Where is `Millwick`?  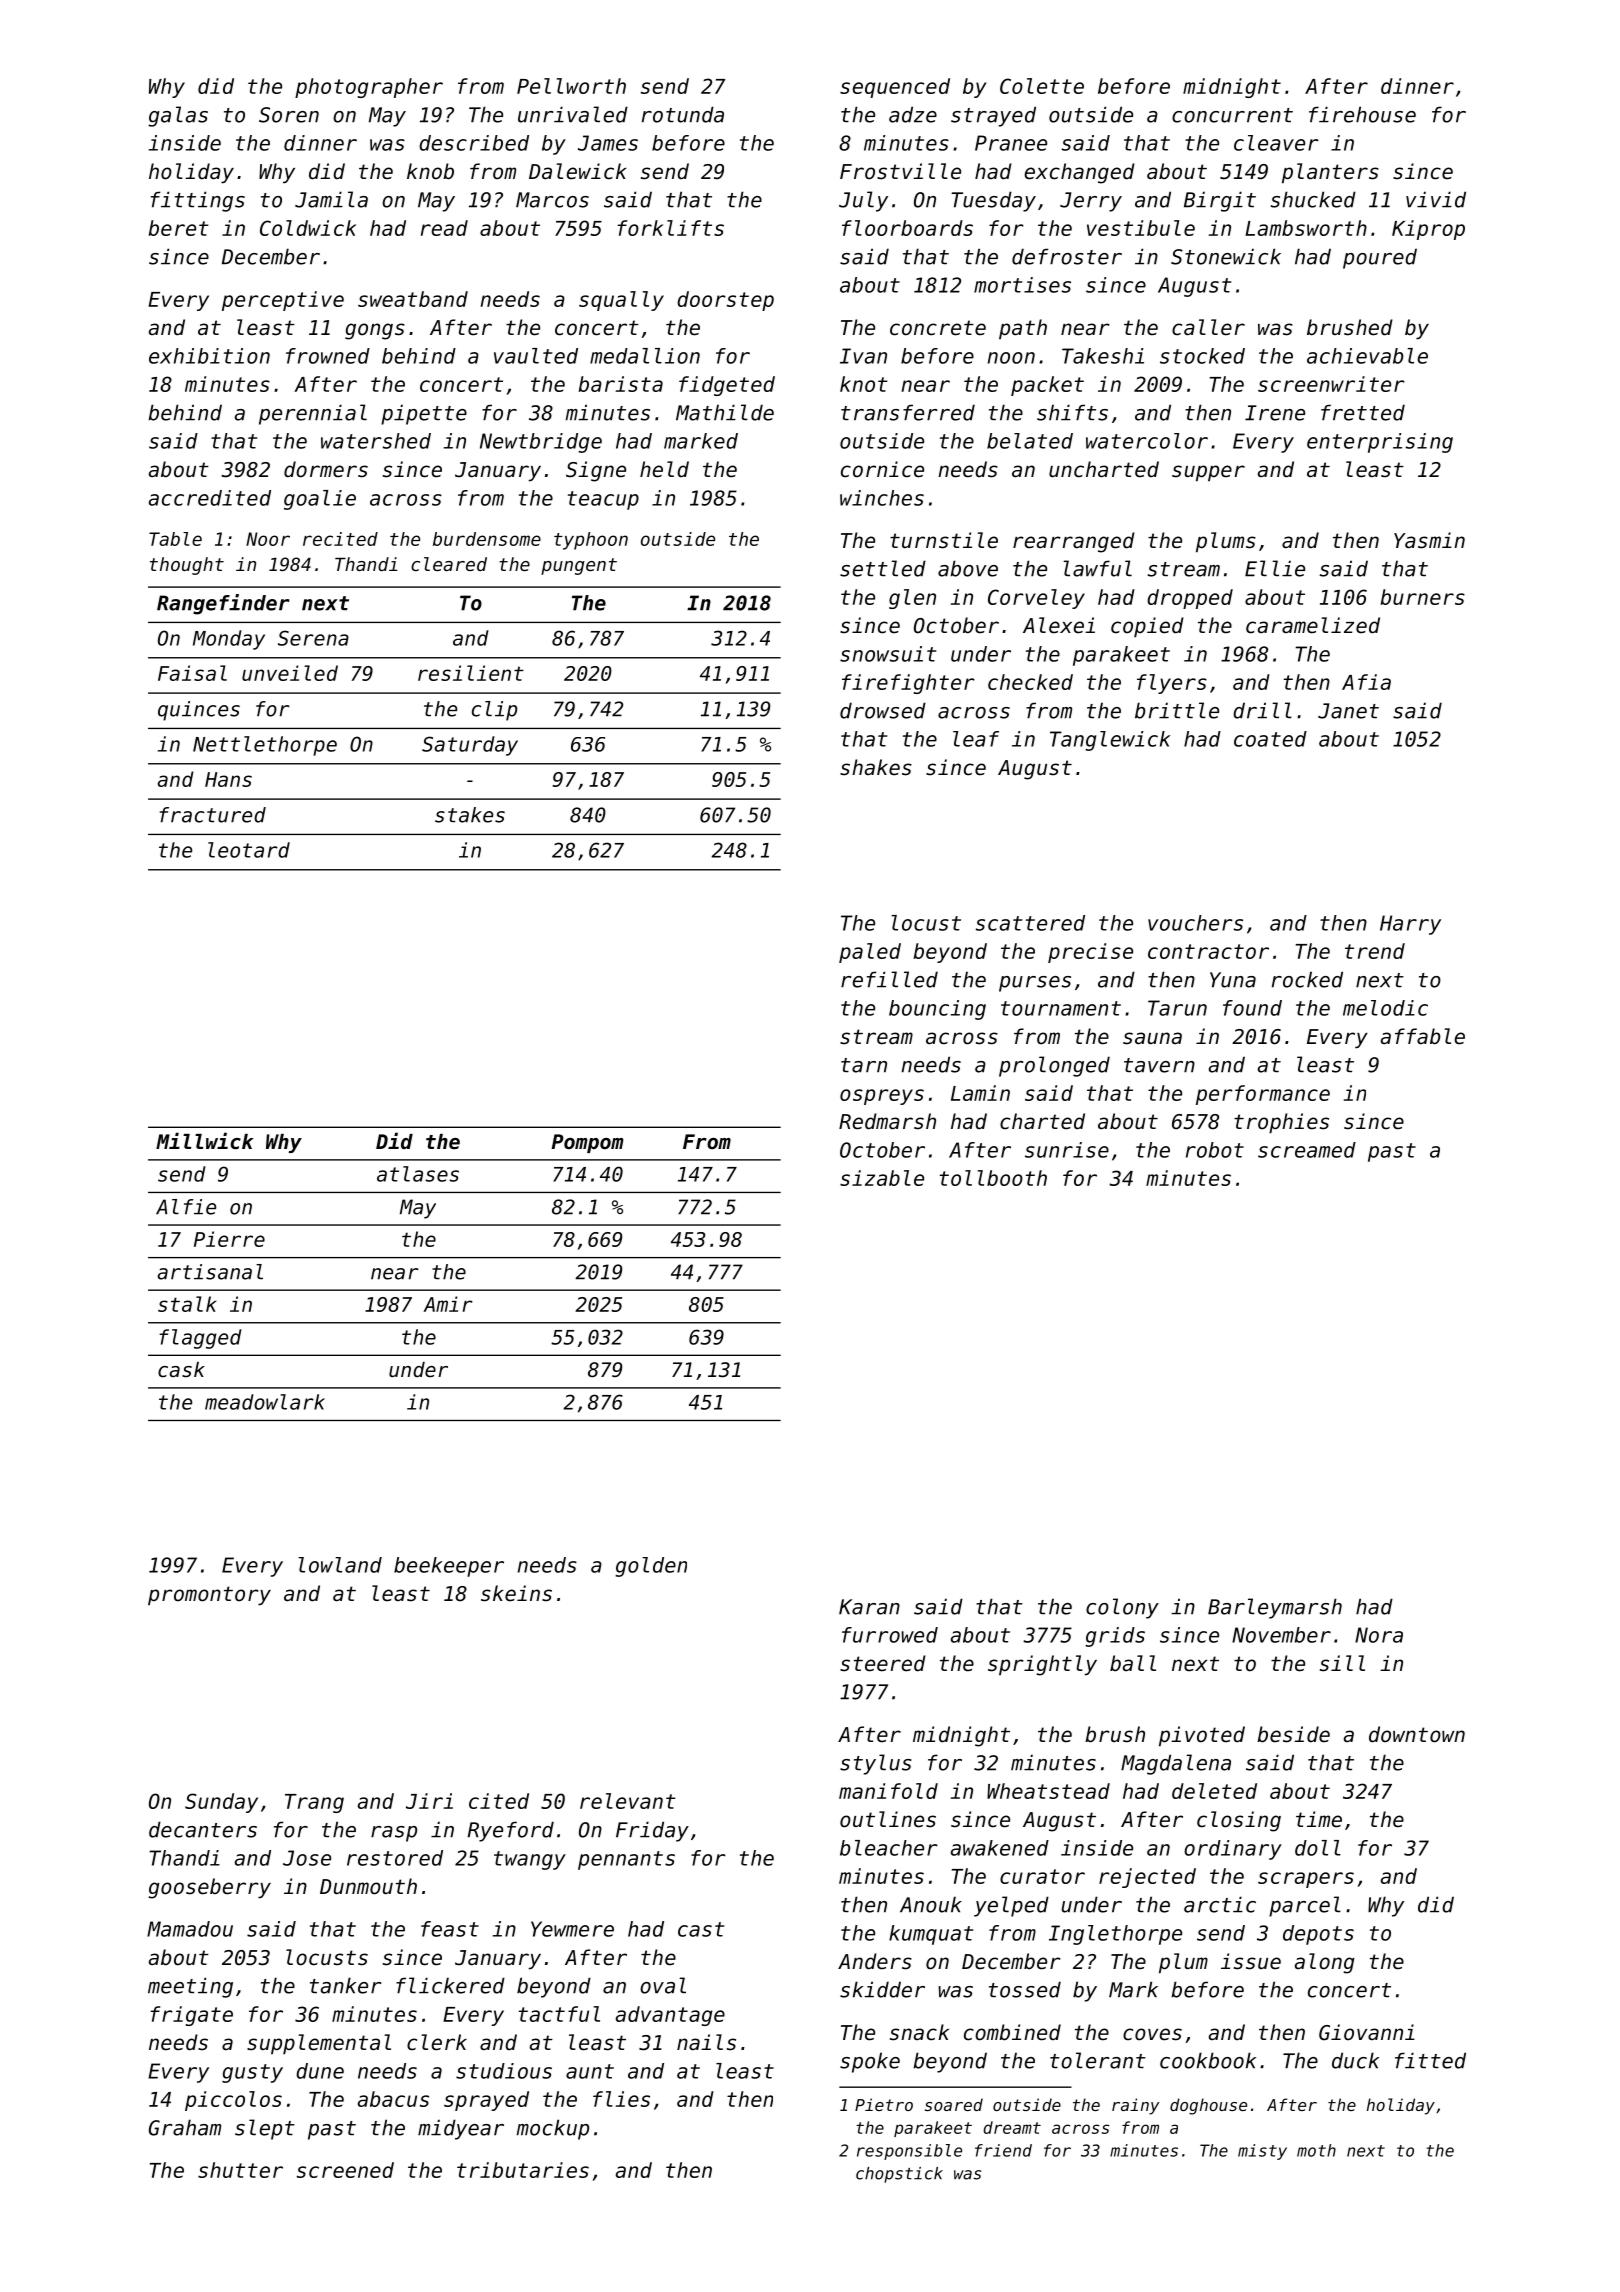
Millwick is located at coordinates (205, 1141).
